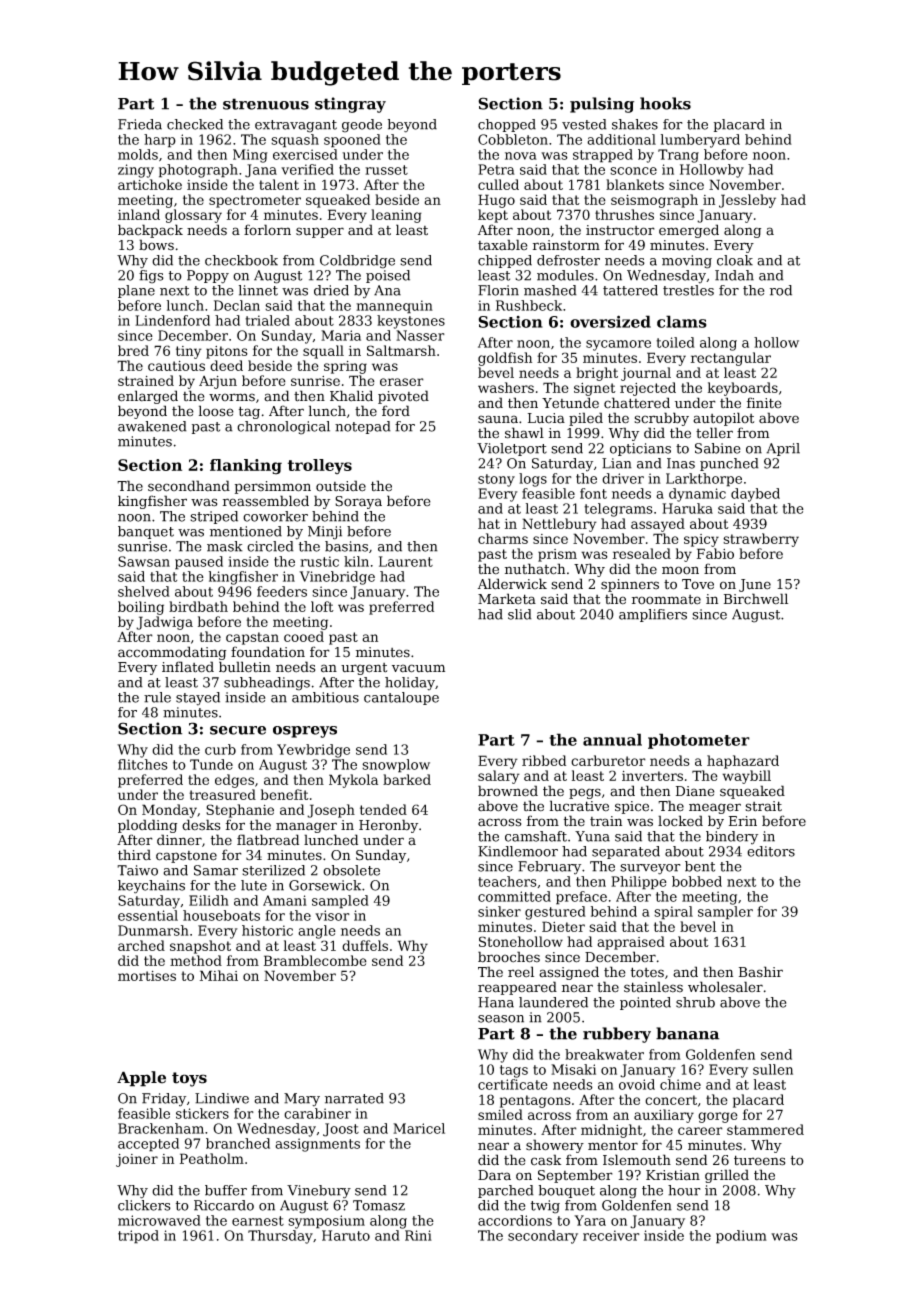 Image resolution: width=924 pixels, height=1308 pixels. Describe the element at coordinates (351, 870) in the document. I see `obsolete` at that location.
